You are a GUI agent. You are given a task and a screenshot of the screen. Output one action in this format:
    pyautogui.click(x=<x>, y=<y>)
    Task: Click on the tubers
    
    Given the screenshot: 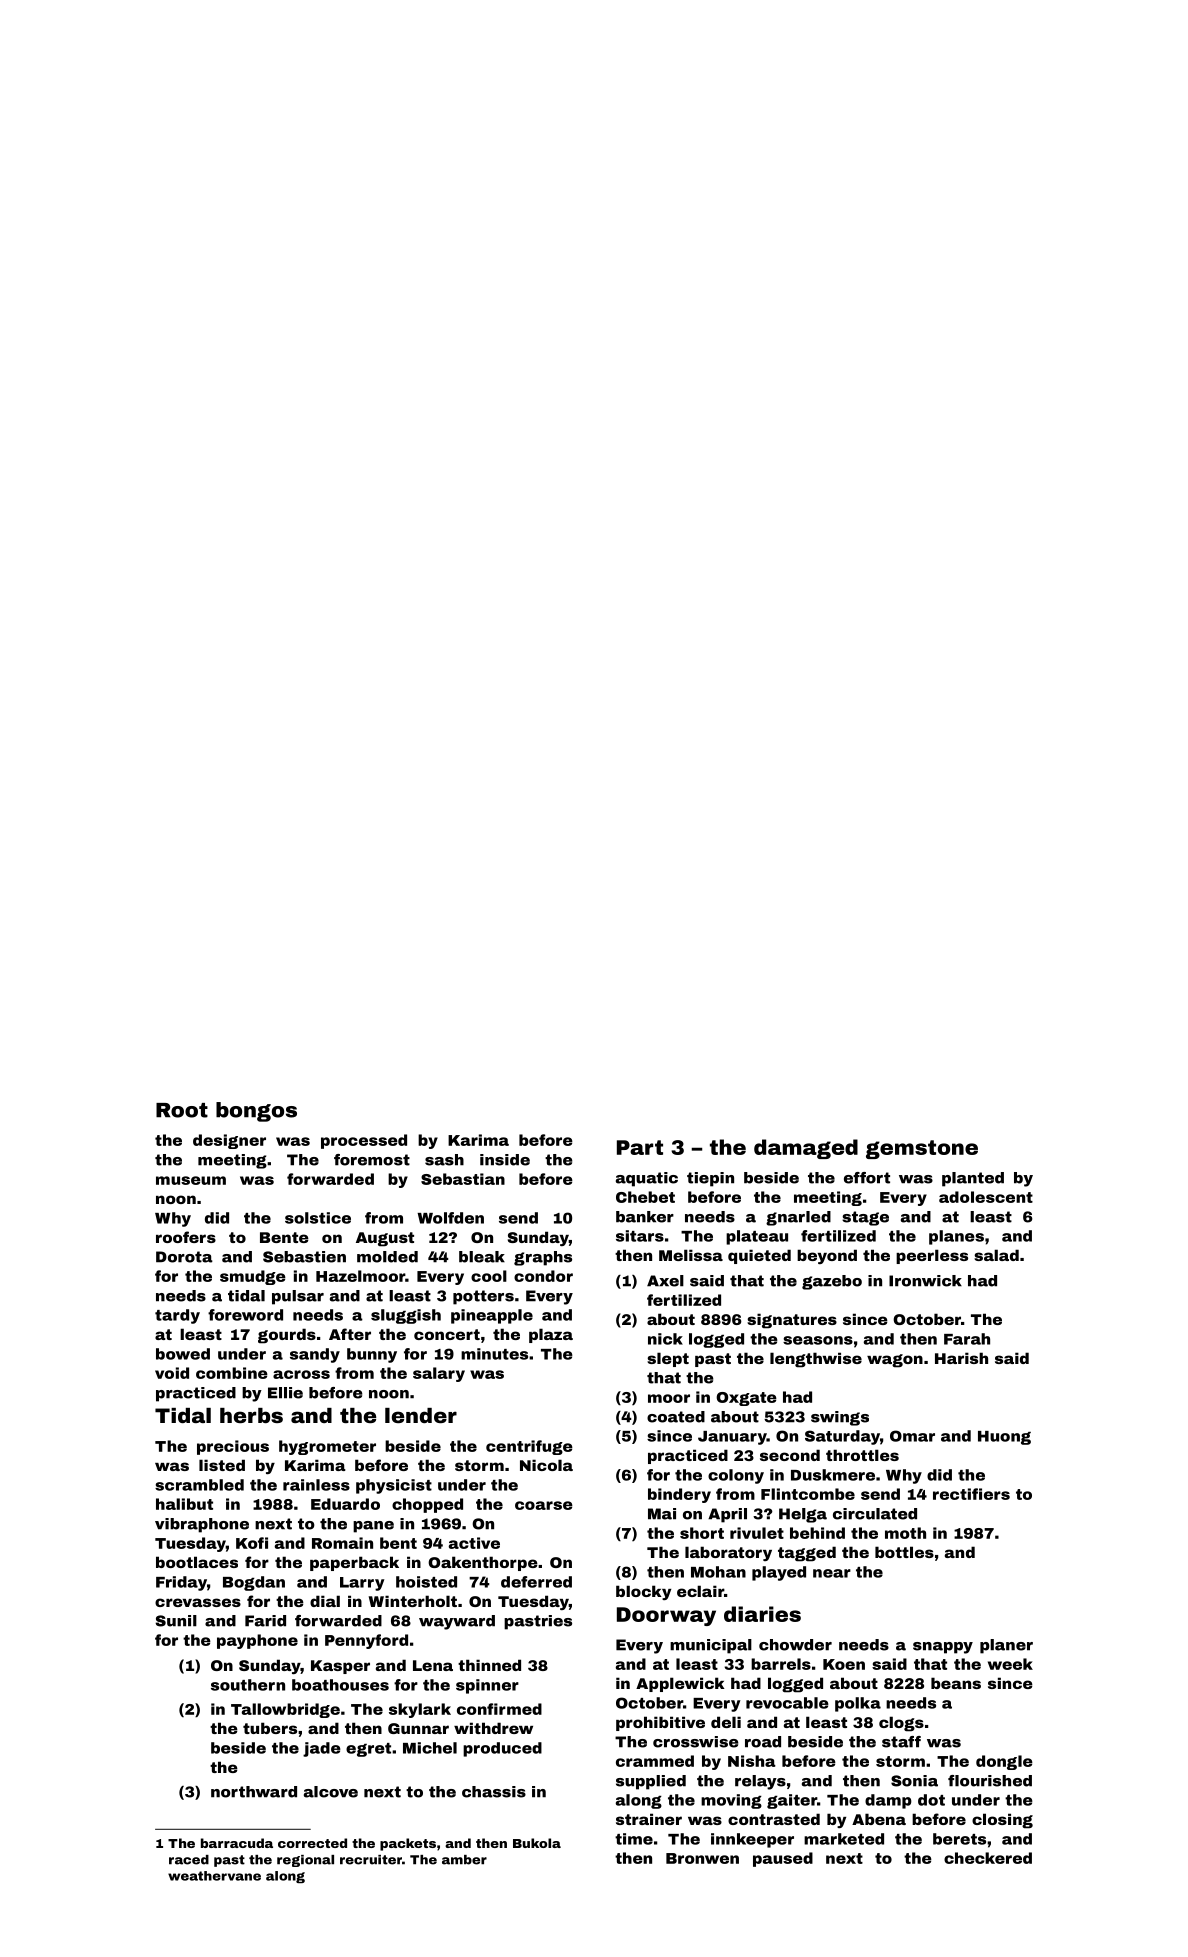 What is the action you would take?
    pyautogui.click(x=270, y=1728)
